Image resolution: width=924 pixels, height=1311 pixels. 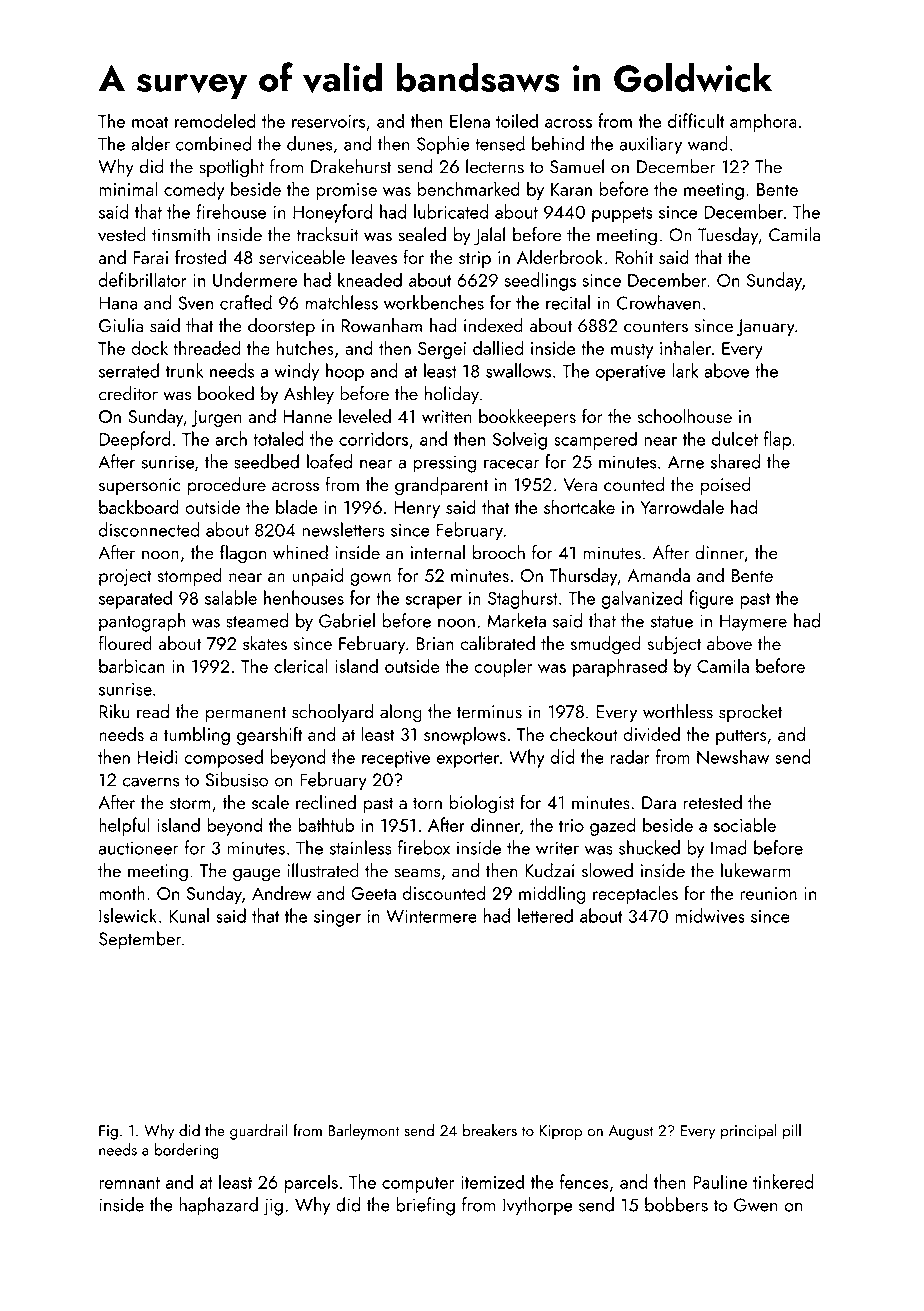 I want to click on statue, so click(x=672, y=622).
